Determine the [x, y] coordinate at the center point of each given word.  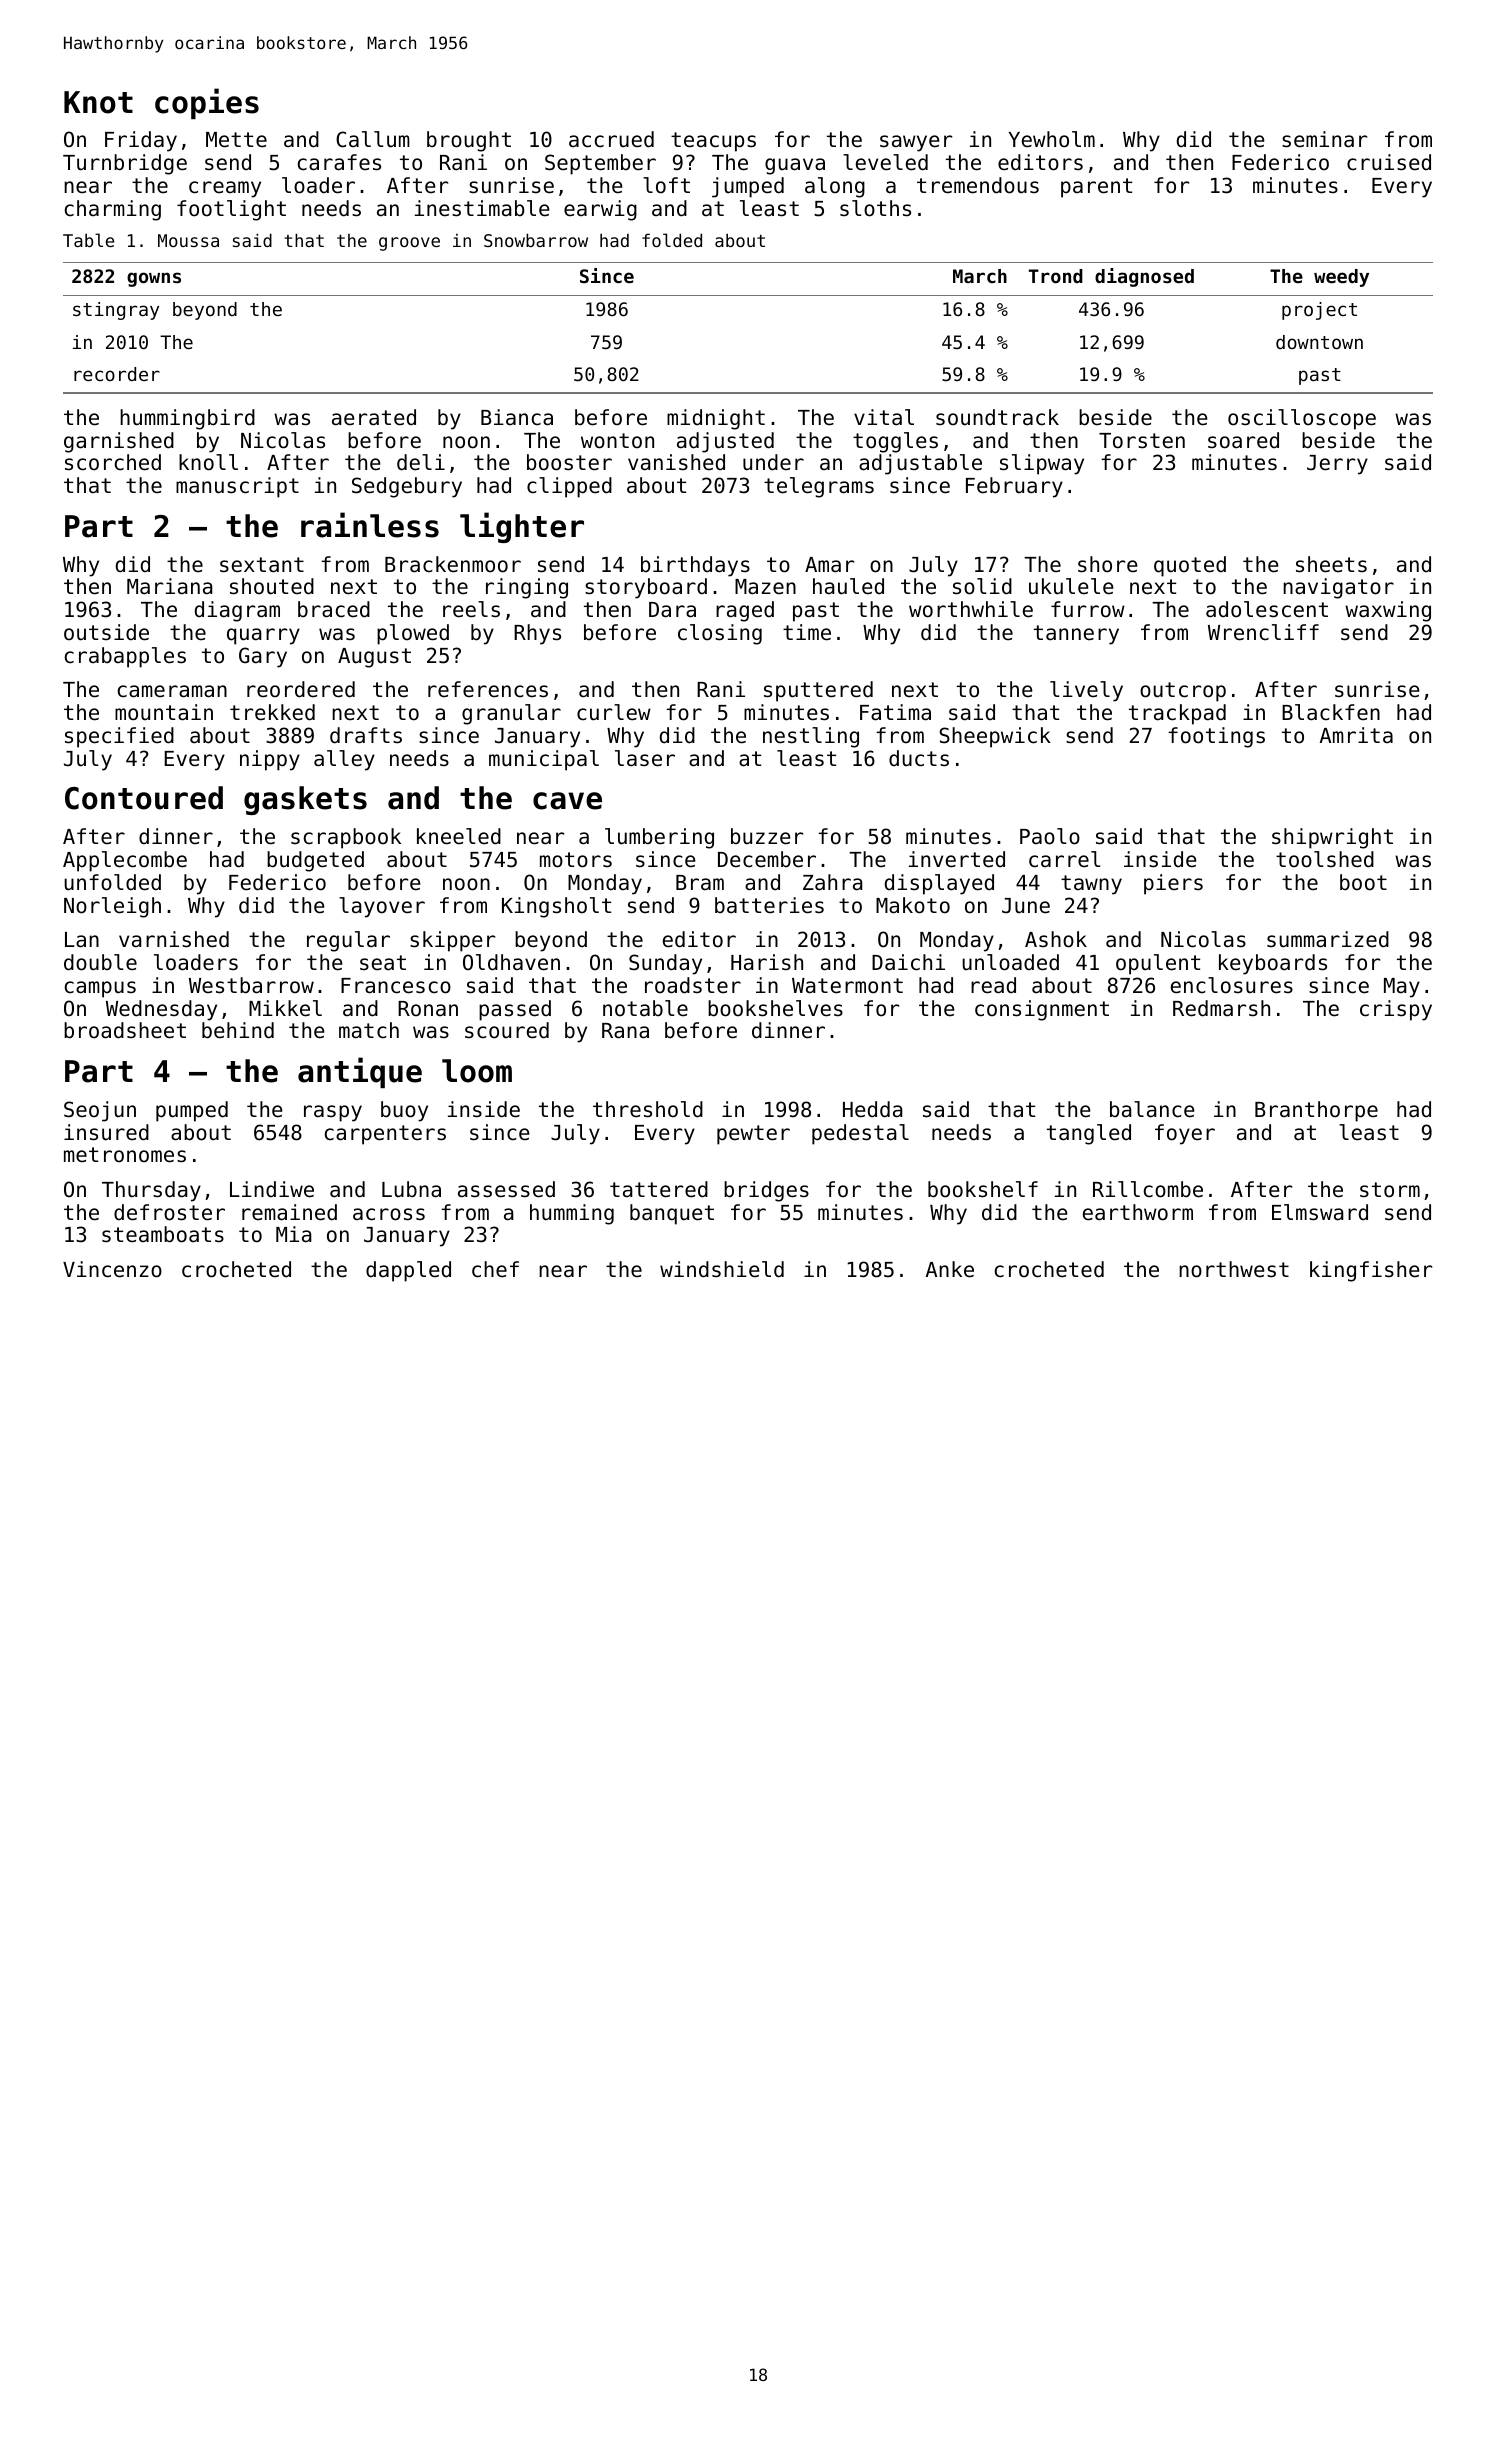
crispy [1396, 1010]
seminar [1324, 139]
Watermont [847, 986]
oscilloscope [1302, 419]
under [773, 462]
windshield [722, 1269]
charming [113, 210]
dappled [408, 1271]
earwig [600, 210]
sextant [262, 565]
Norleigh [112, 907]
